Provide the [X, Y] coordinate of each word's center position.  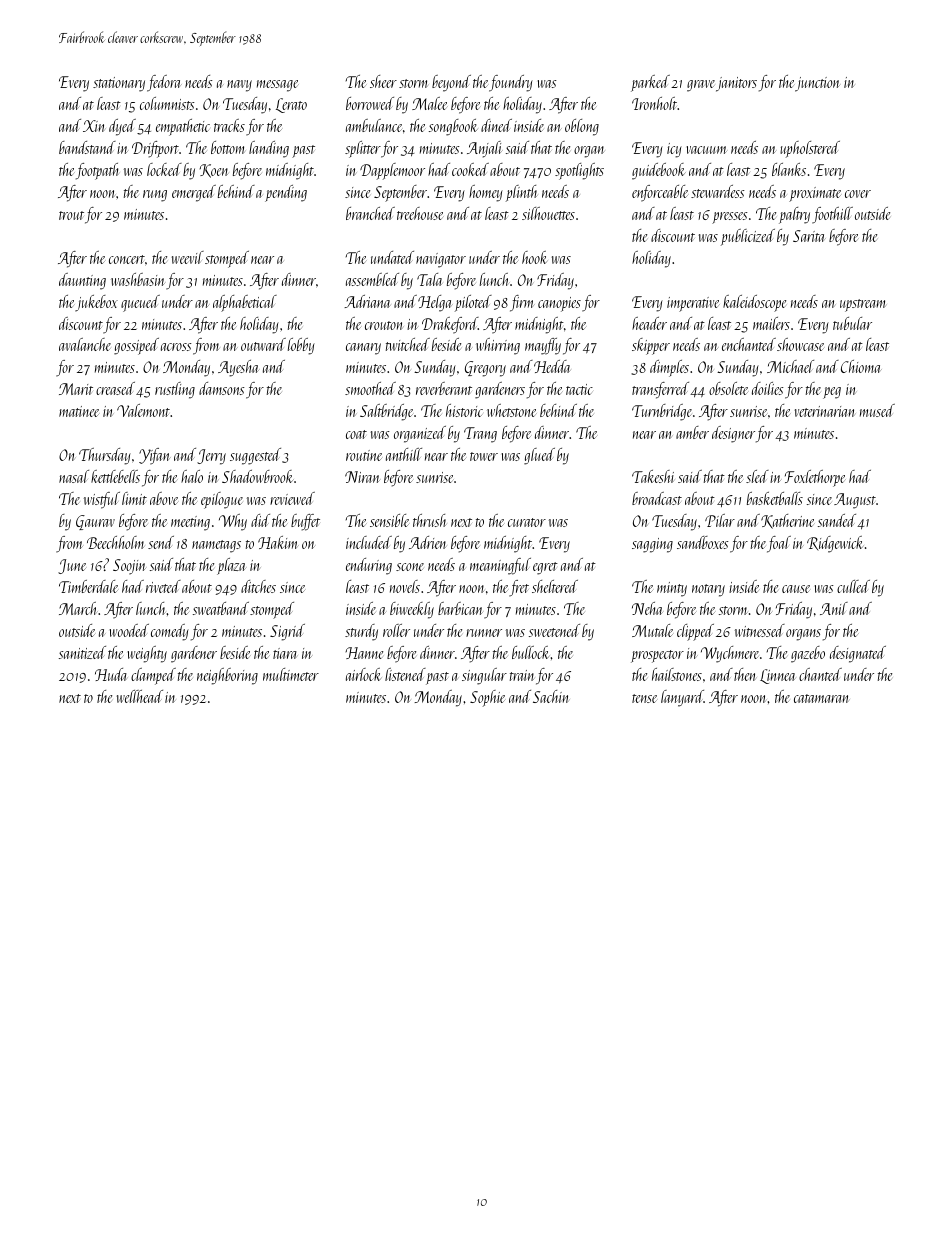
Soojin [129, 567]
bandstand [87, 147]
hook [534, 257]
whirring [498, 346]
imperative [693, 304]
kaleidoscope [754, 303]
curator [527, 522]
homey [486, 193]
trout [71, 215]
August [855, 501]
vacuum [706, 150]
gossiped [136, 346]
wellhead [140, 696]
